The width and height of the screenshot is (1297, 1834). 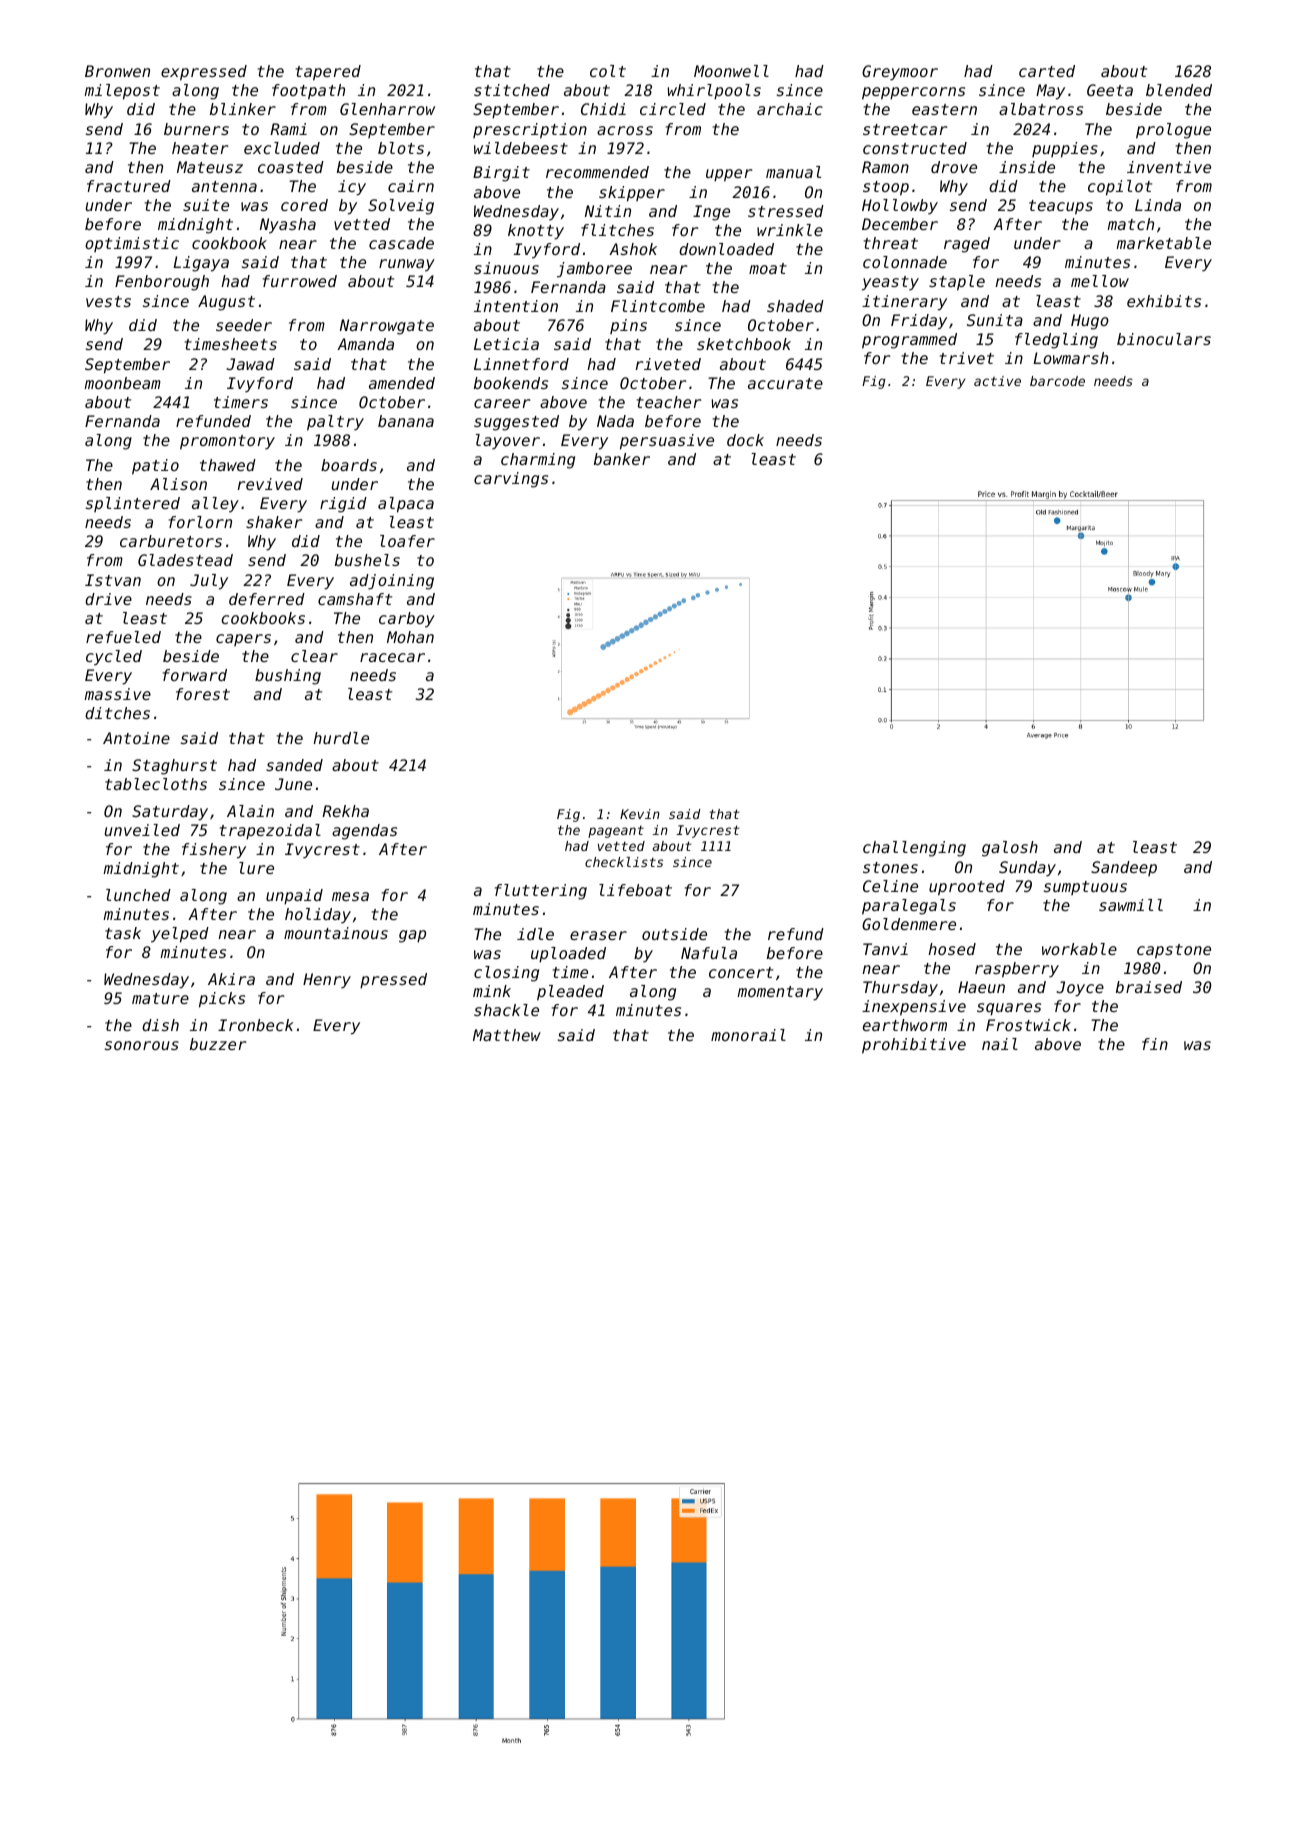 What do you see at coordinates (114, 658) in the screenshot?
I see `cycled` at bounding box center [114, 658].
